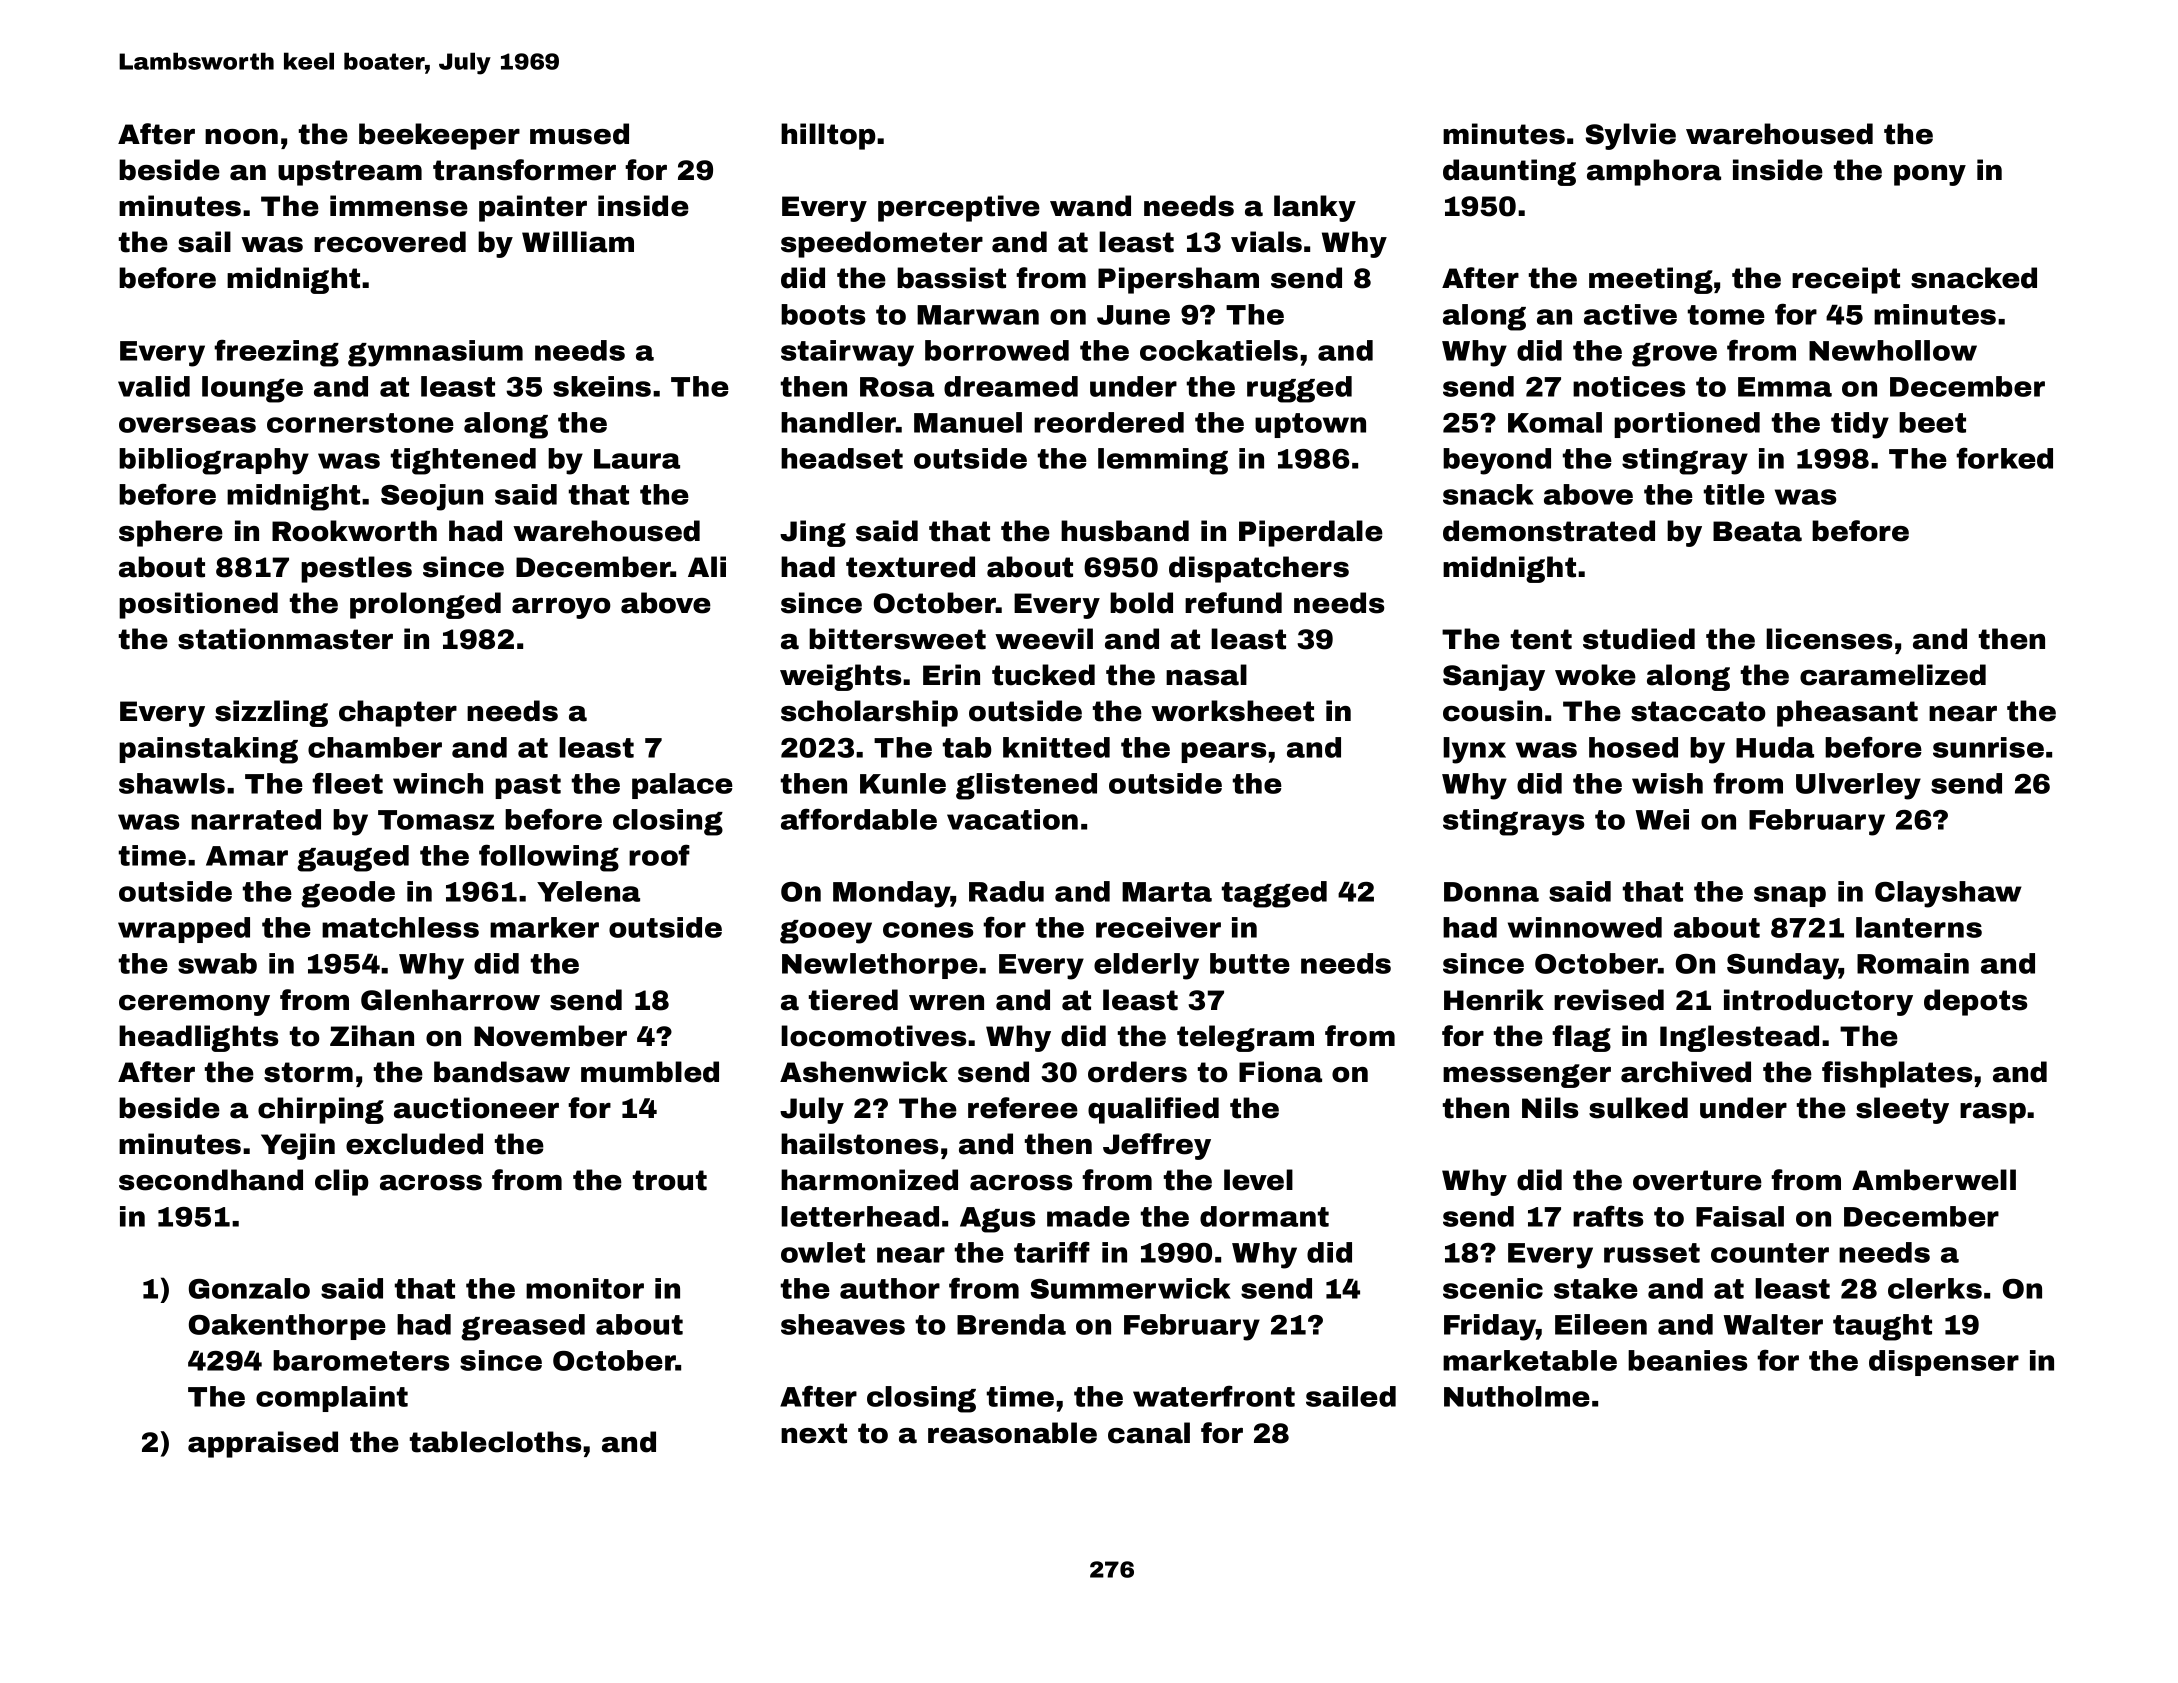  What do you see at coordinates (946, 1003) in the screenshot?
I see `wren` at bounding box center [946, 1003].
